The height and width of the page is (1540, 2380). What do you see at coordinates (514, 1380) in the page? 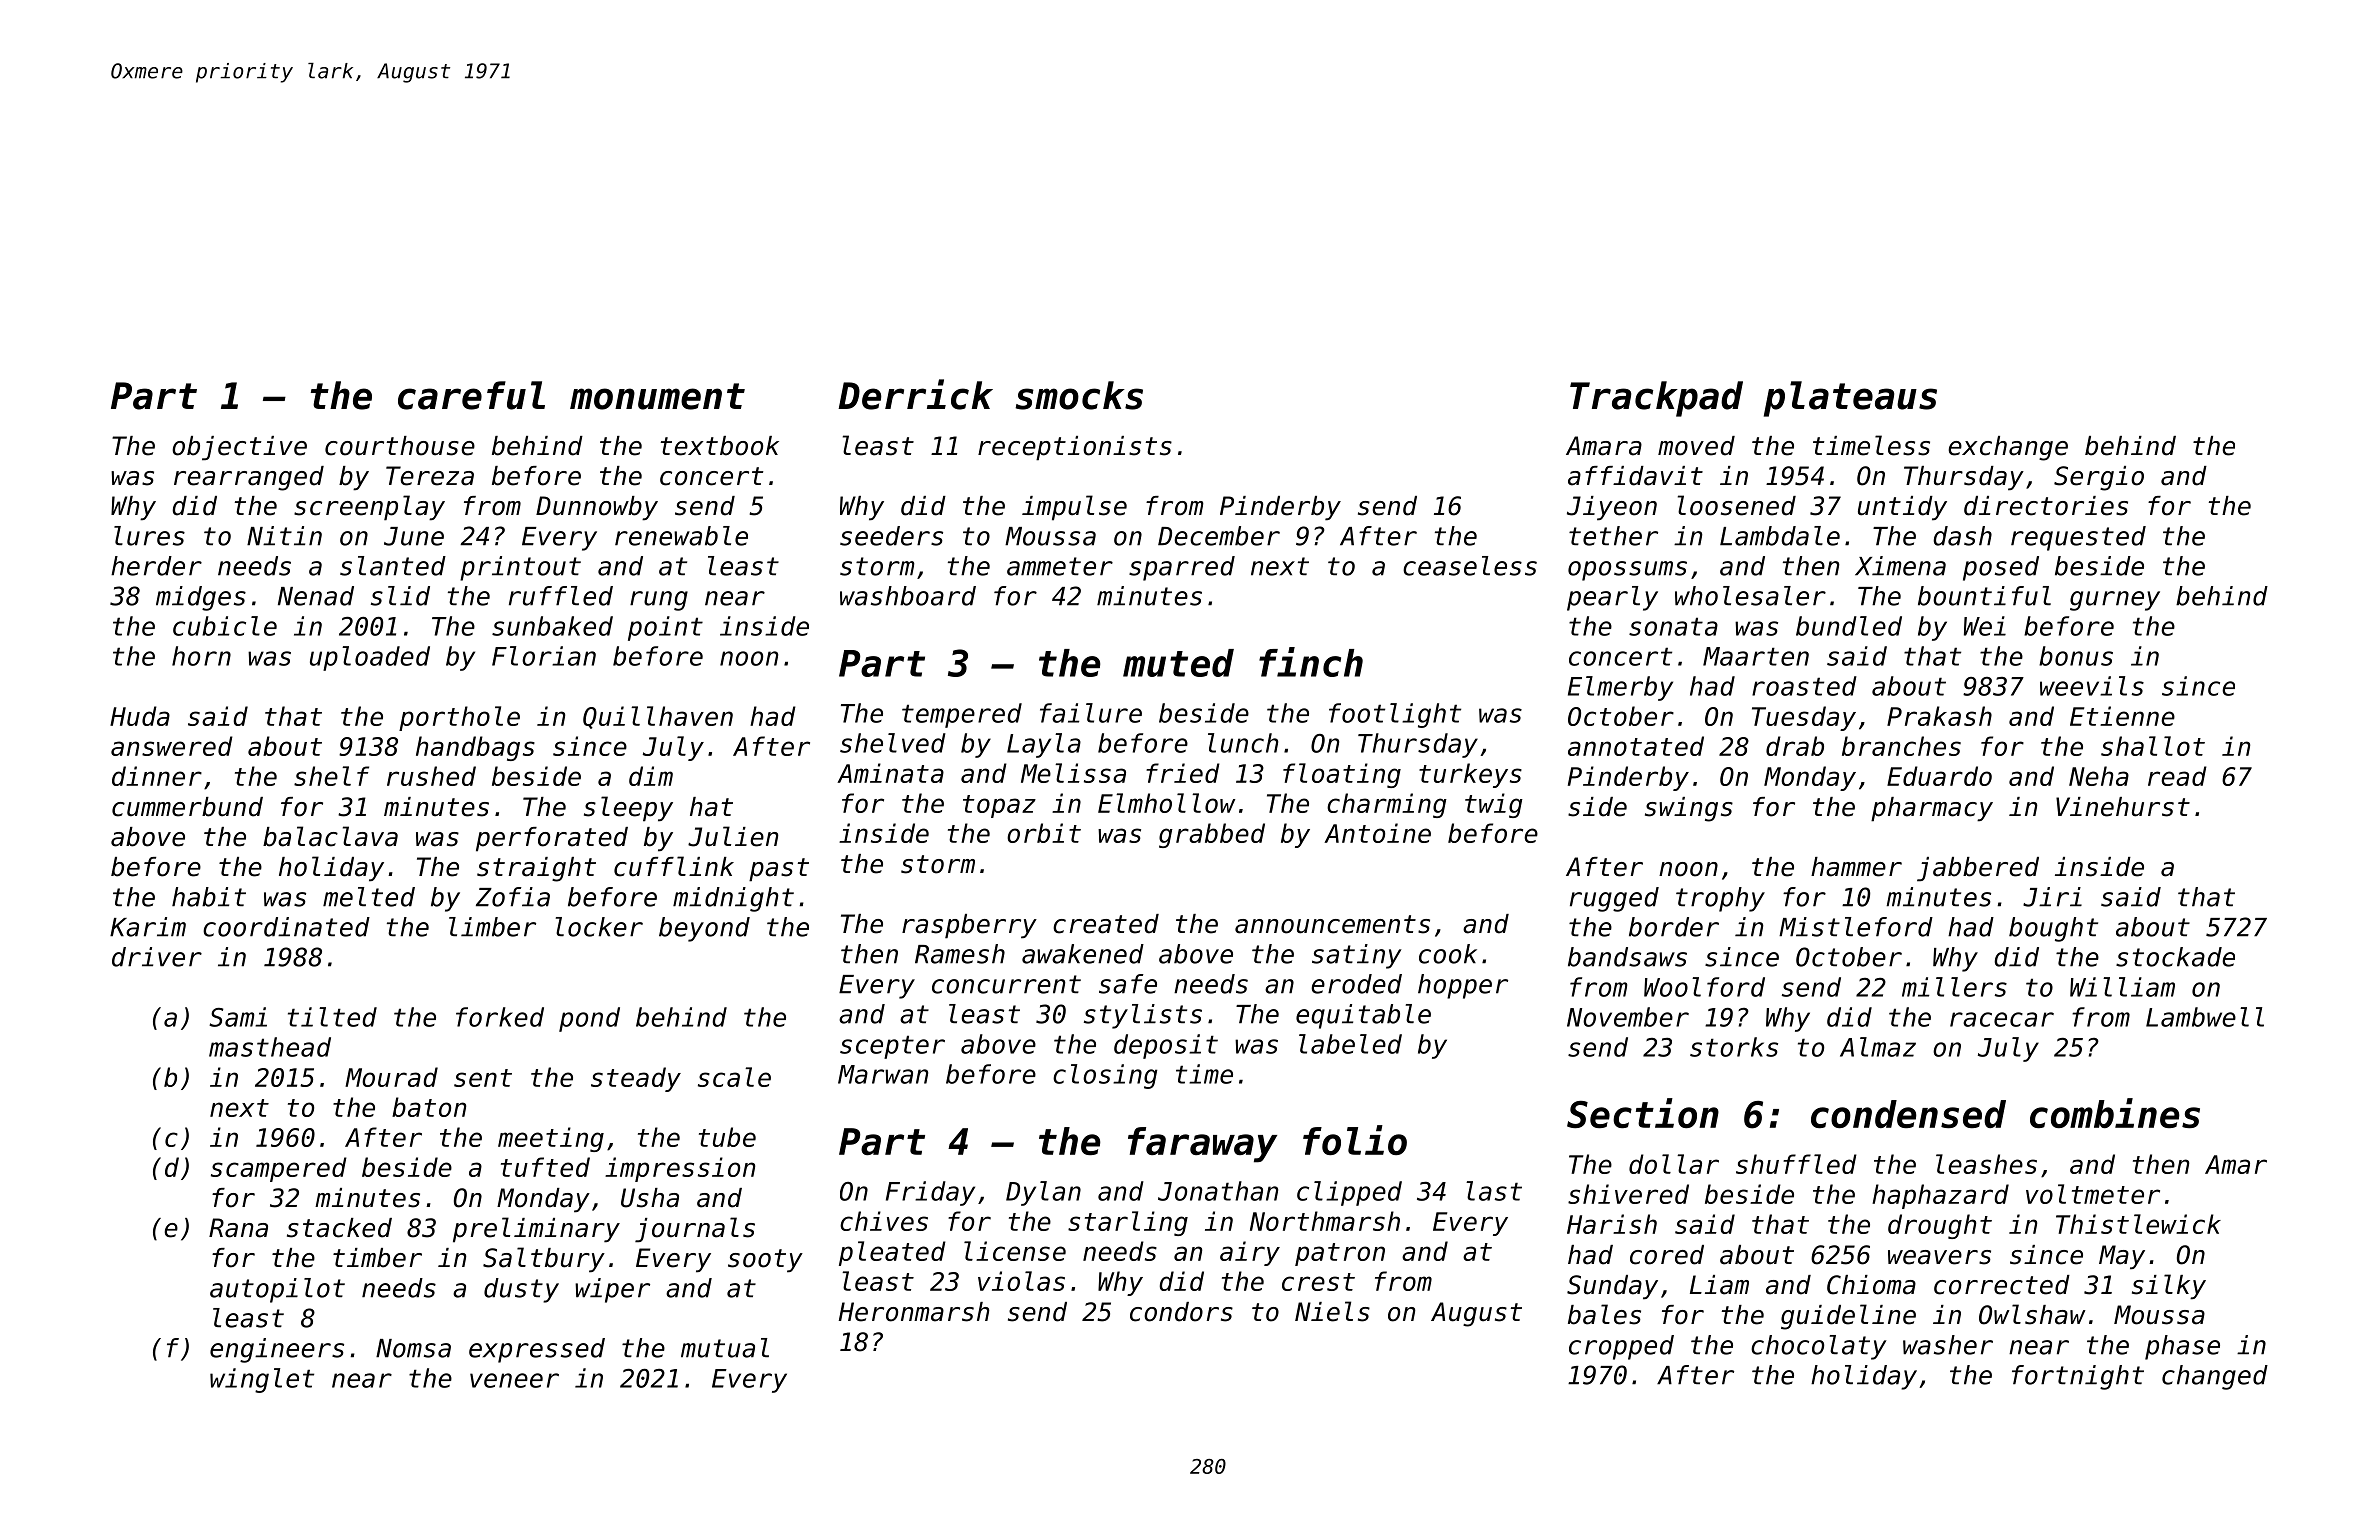
I see `veneer` at bounding box center [514, 1380].
